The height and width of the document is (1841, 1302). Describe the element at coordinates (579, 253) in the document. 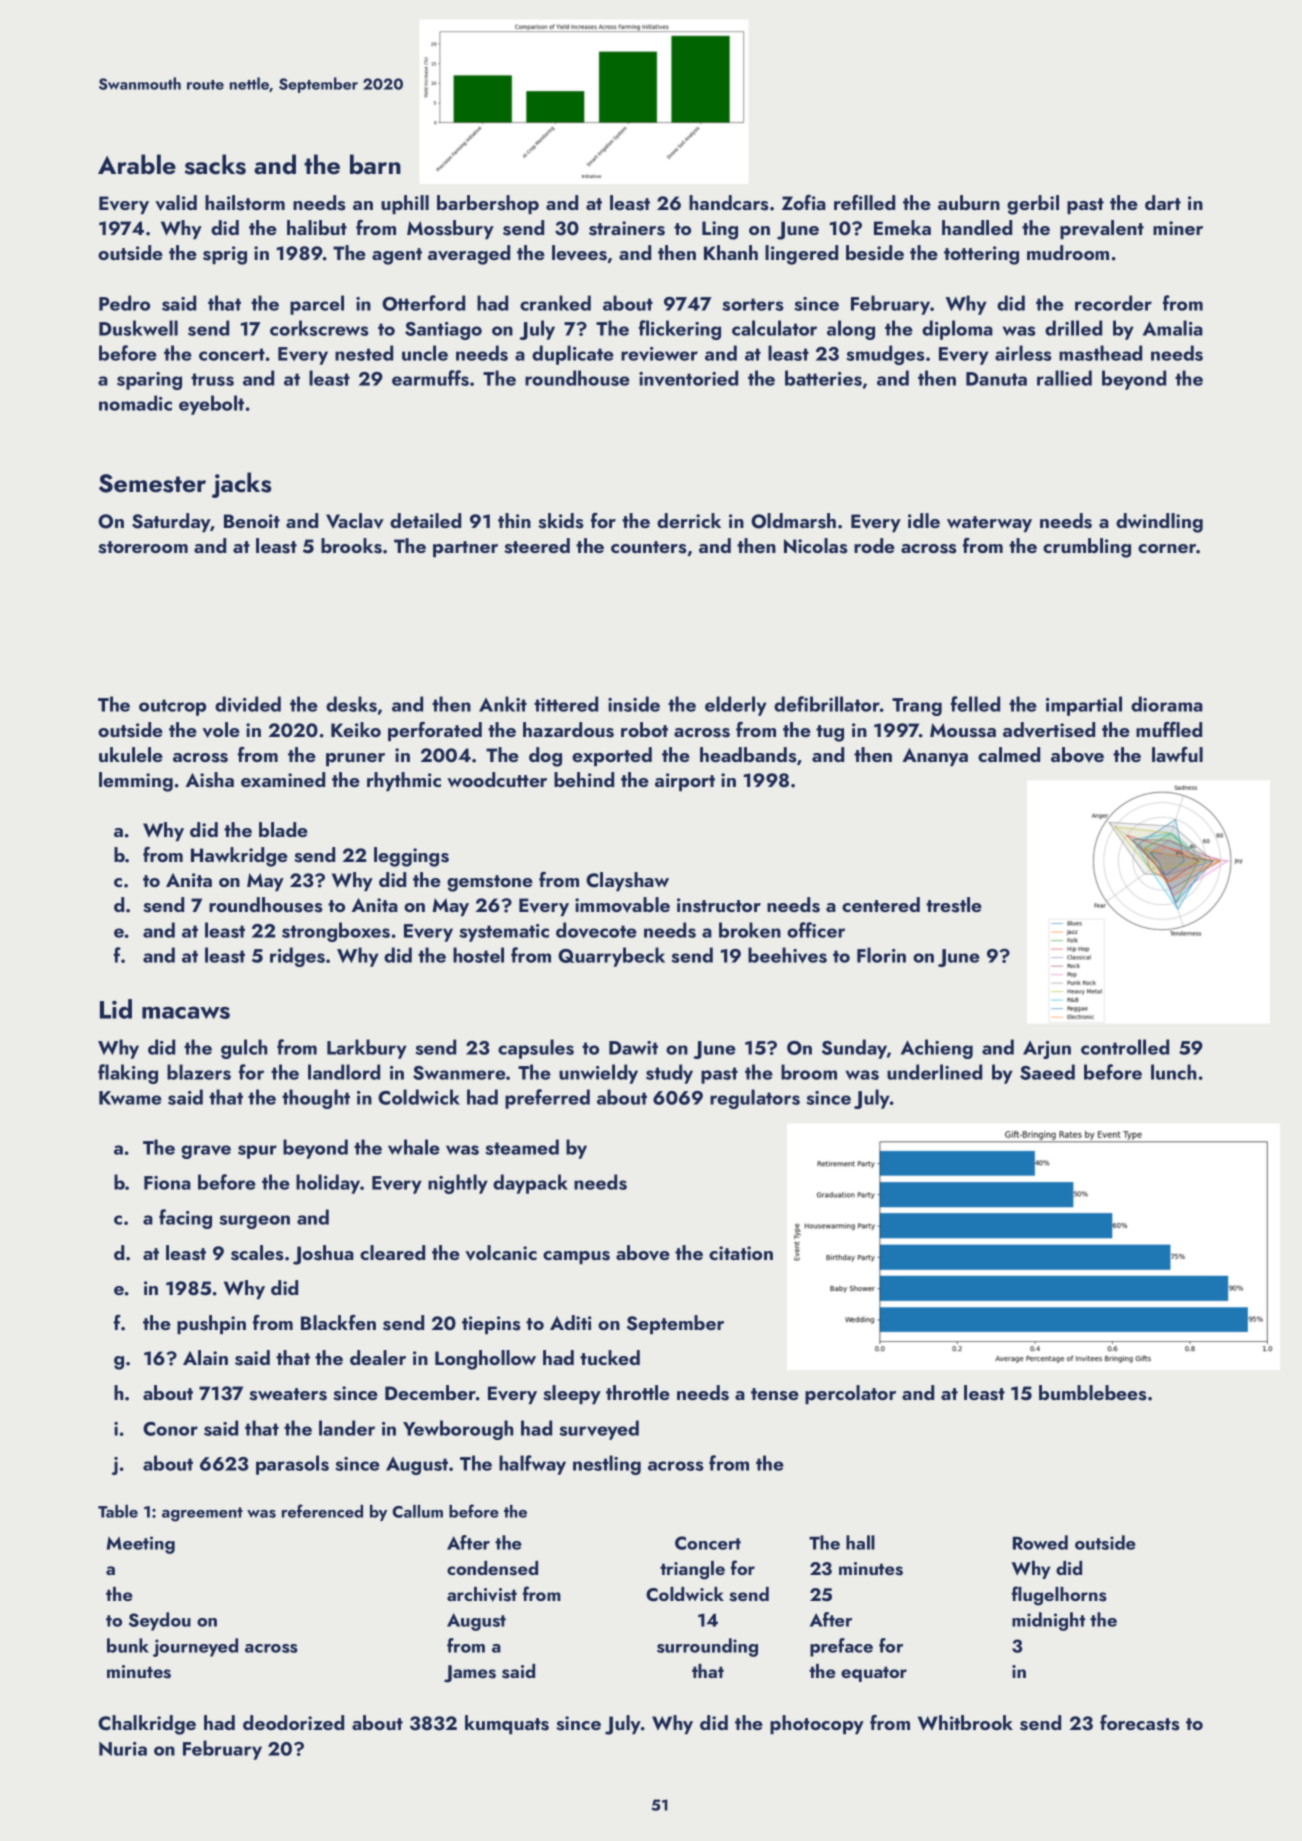

I see `levees` at that location.
